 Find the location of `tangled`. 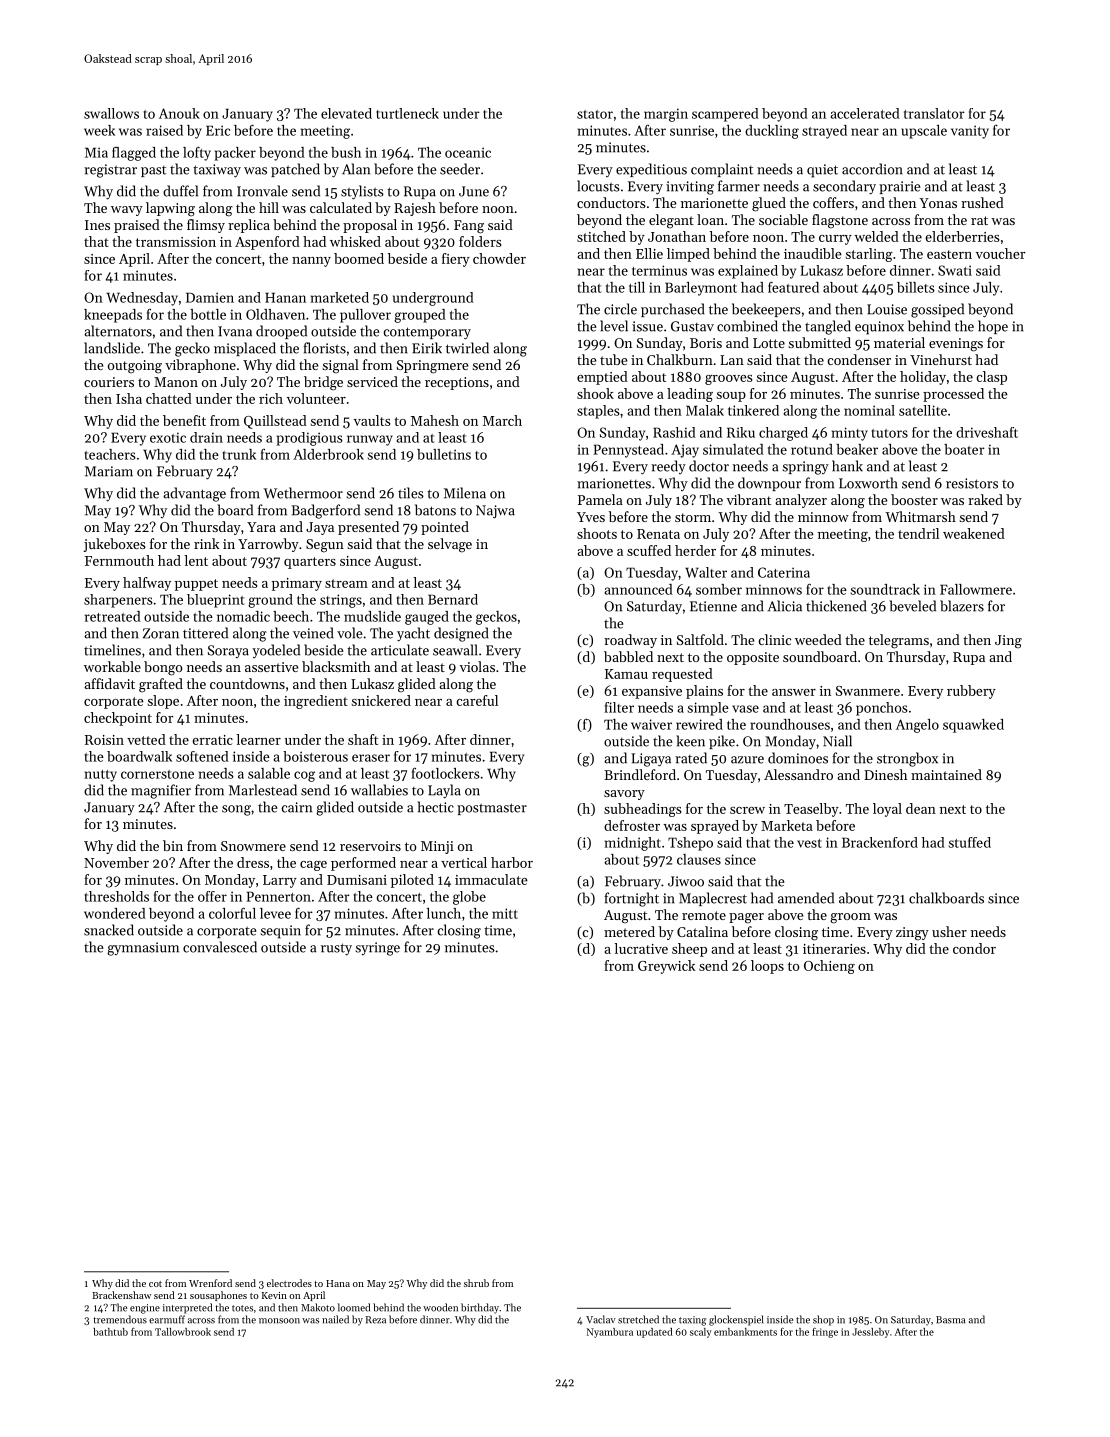

tangled is located at coordinates (828, 327).
